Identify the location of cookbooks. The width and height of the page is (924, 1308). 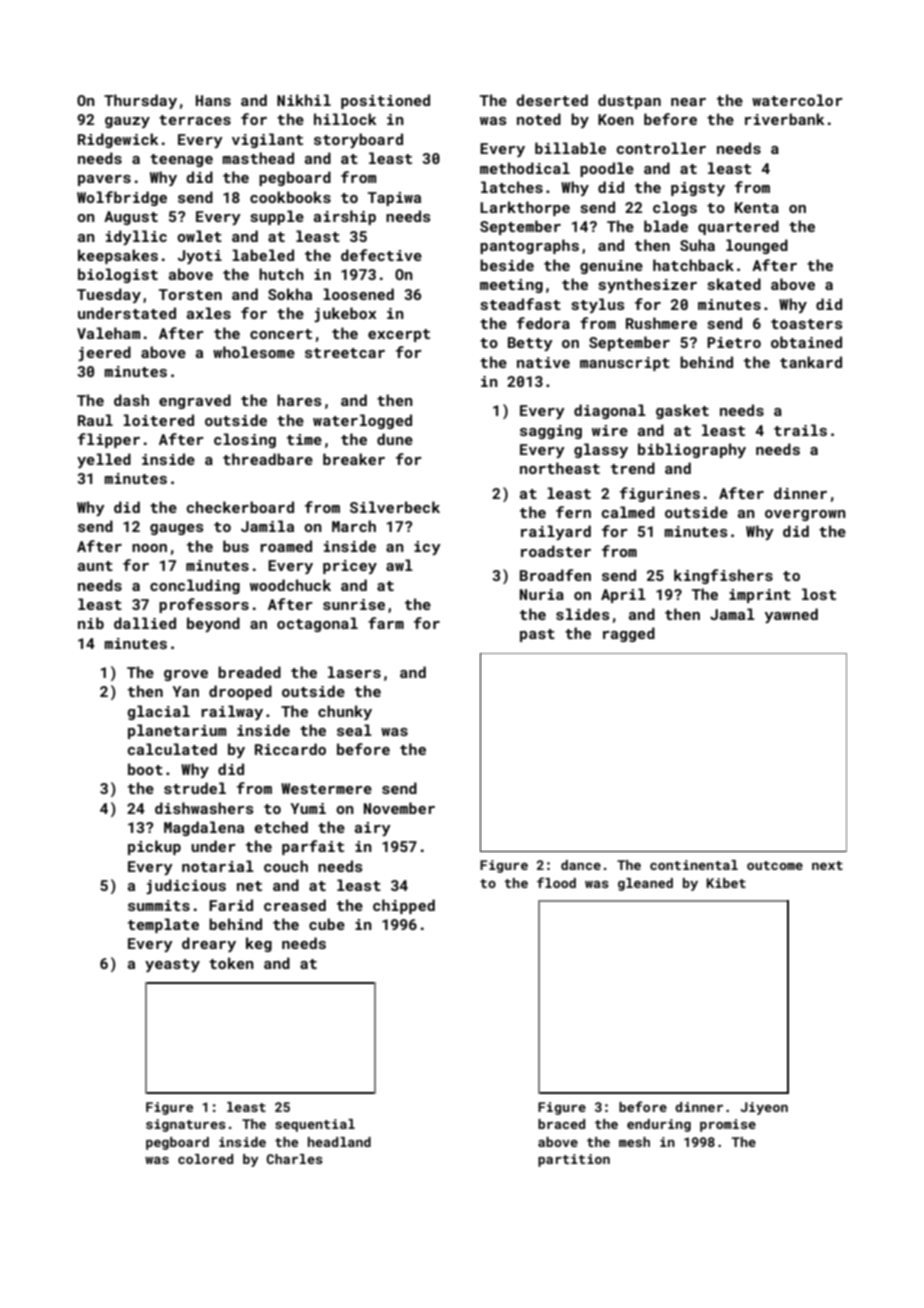
(290, 197).
